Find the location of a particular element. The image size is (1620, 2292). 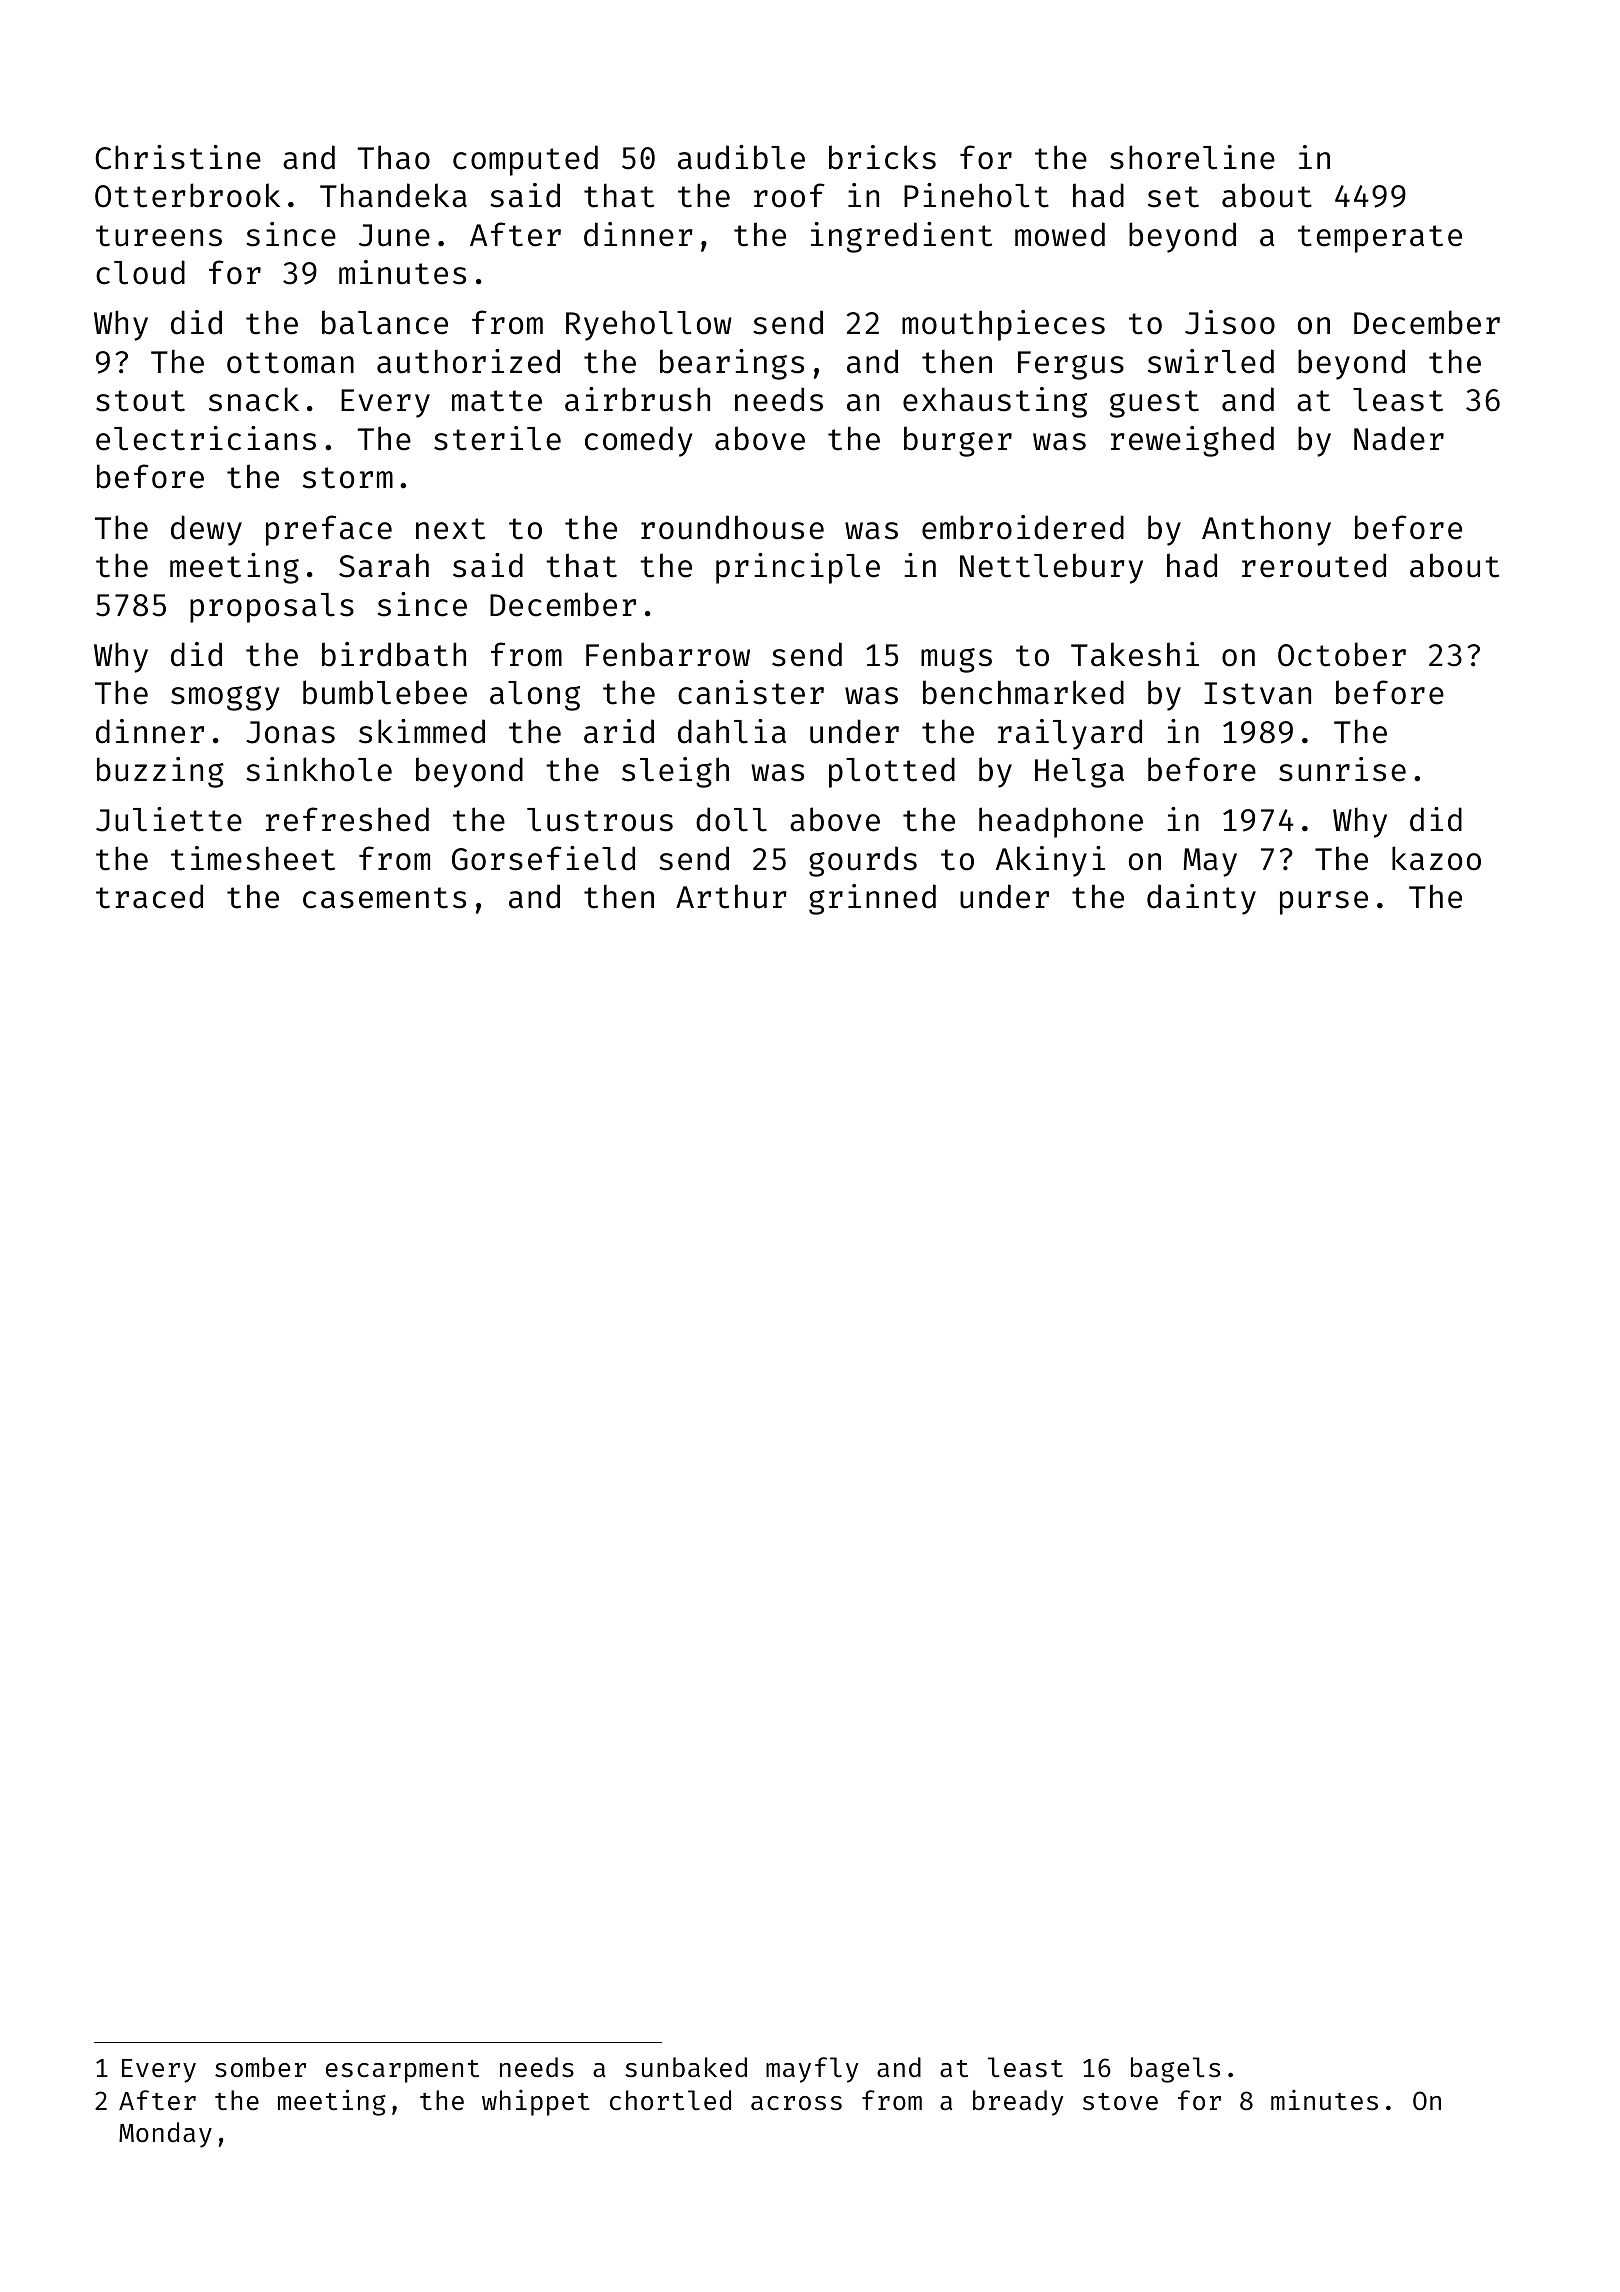

traced is located at coordinates (149, 896).
